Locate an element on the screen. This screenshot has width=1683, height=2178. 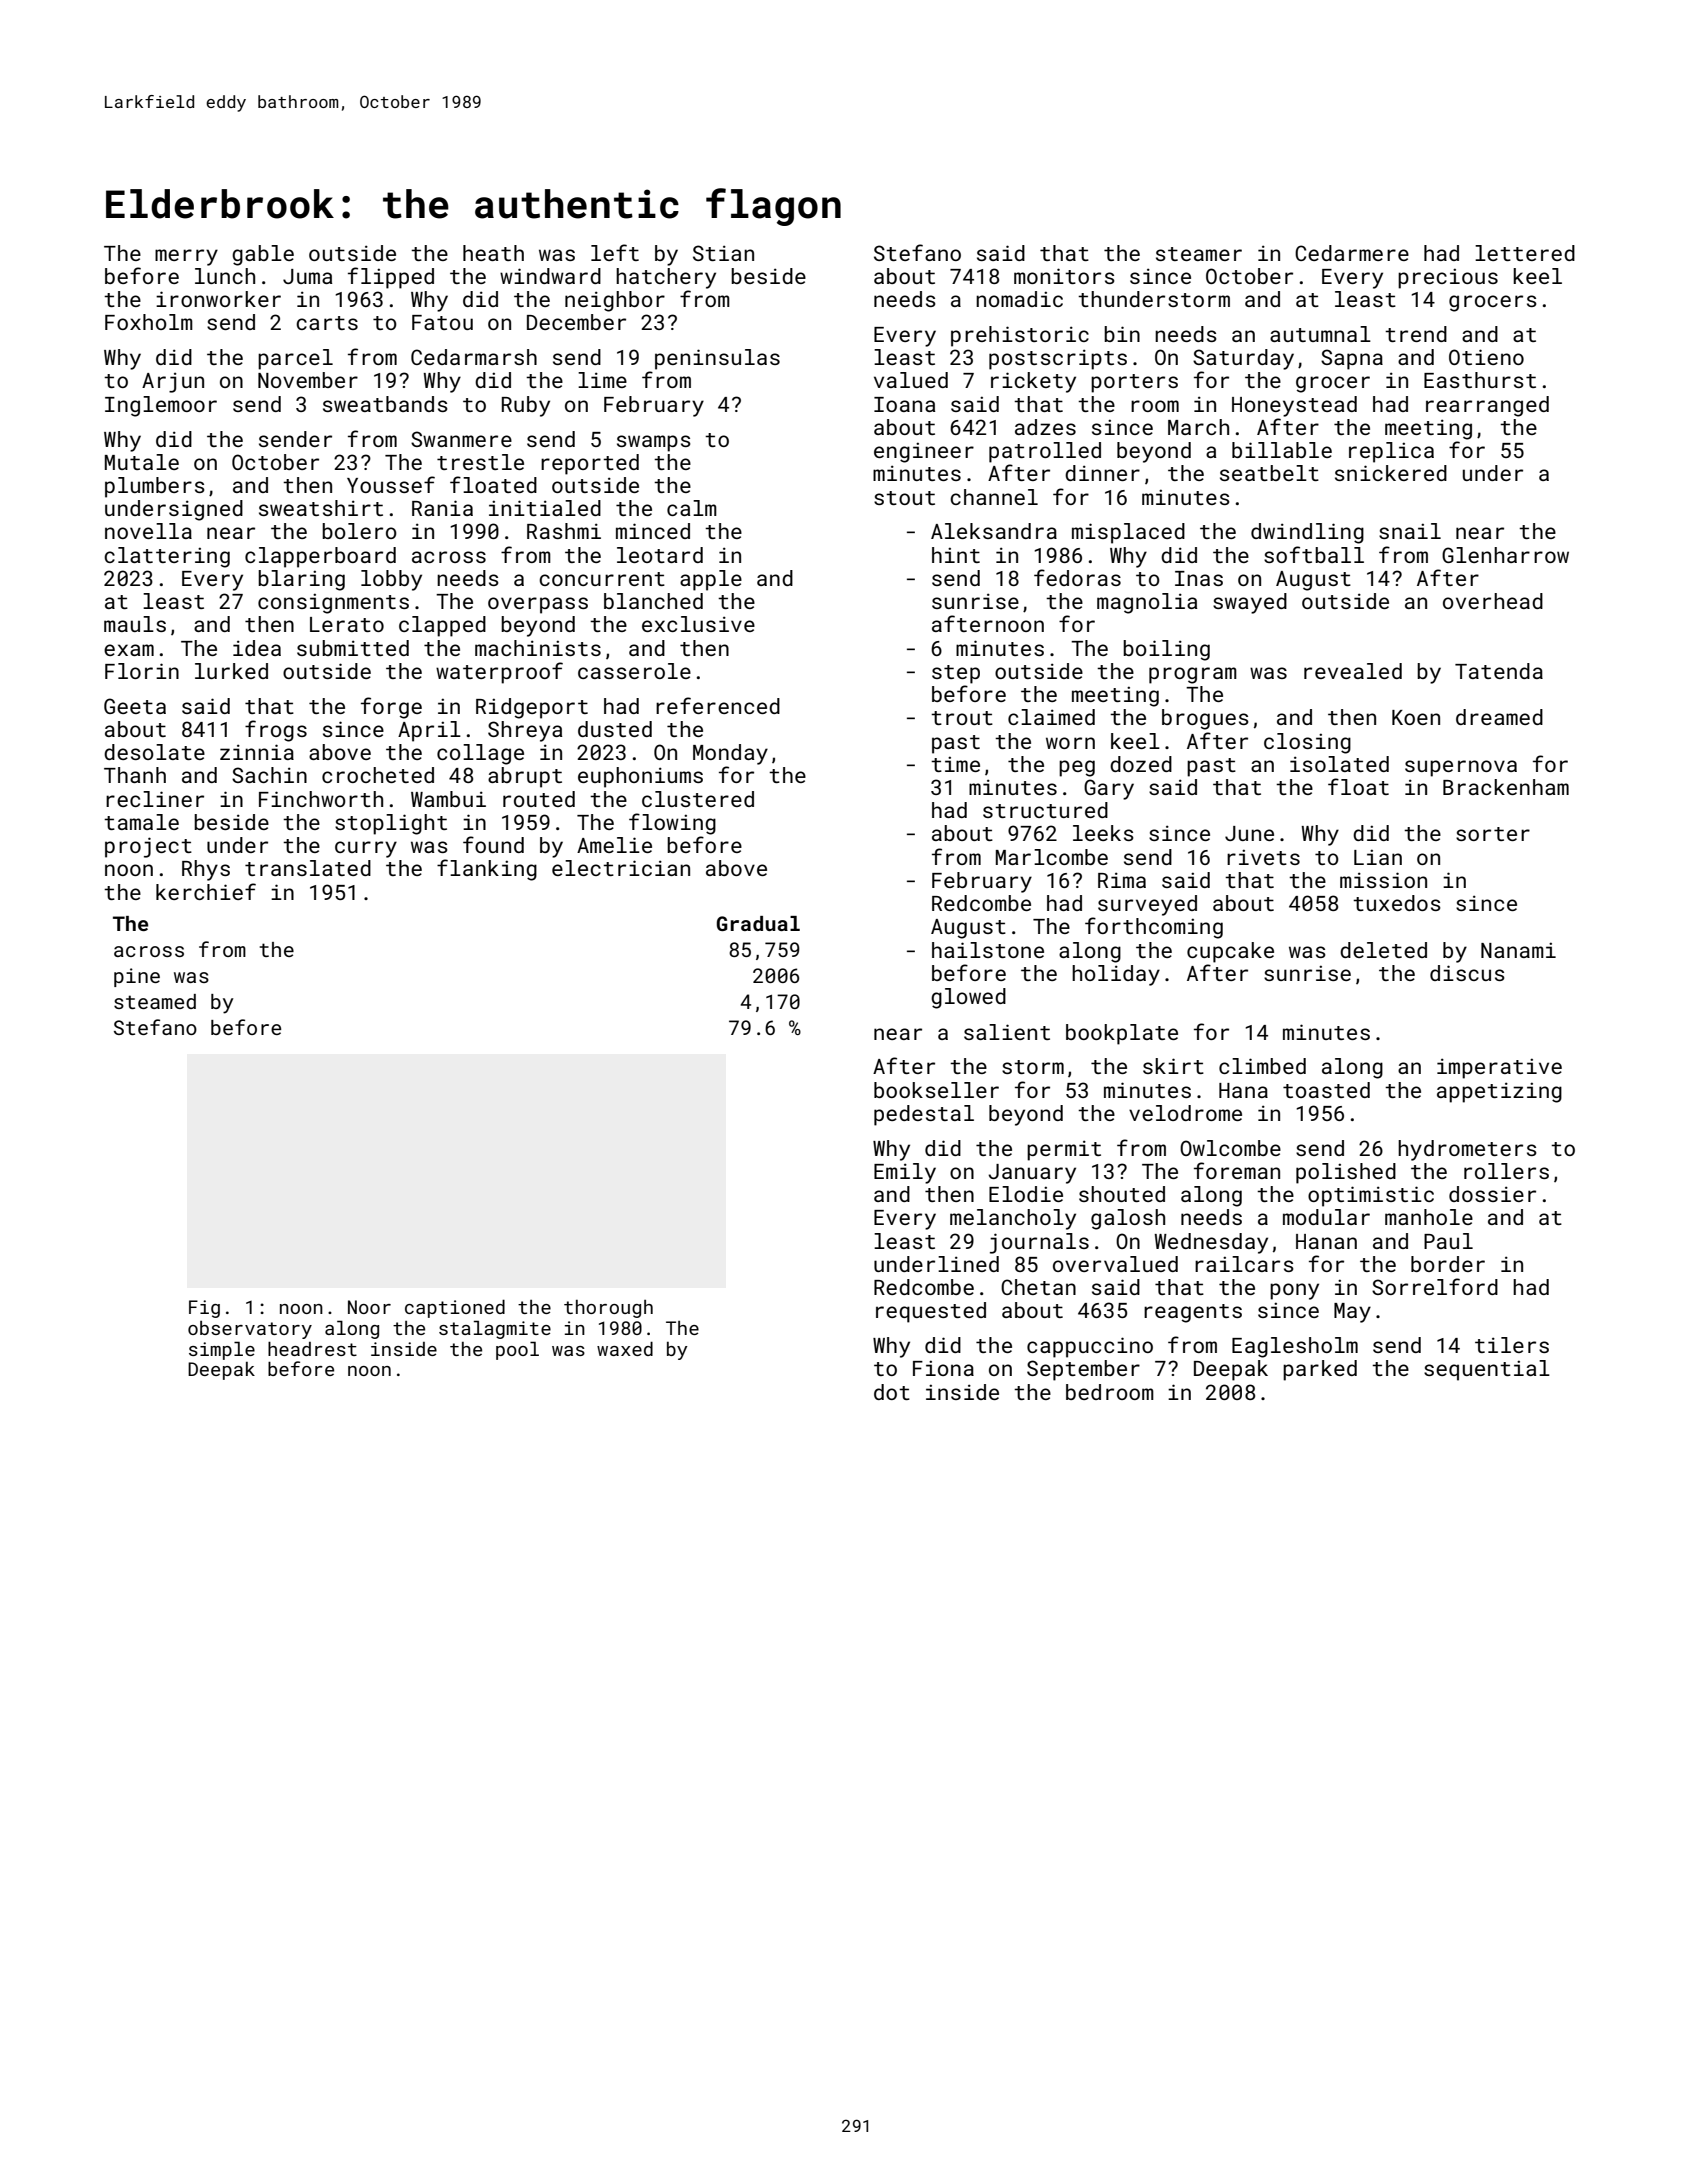
Ioana is located at coordinates (904, 404).
